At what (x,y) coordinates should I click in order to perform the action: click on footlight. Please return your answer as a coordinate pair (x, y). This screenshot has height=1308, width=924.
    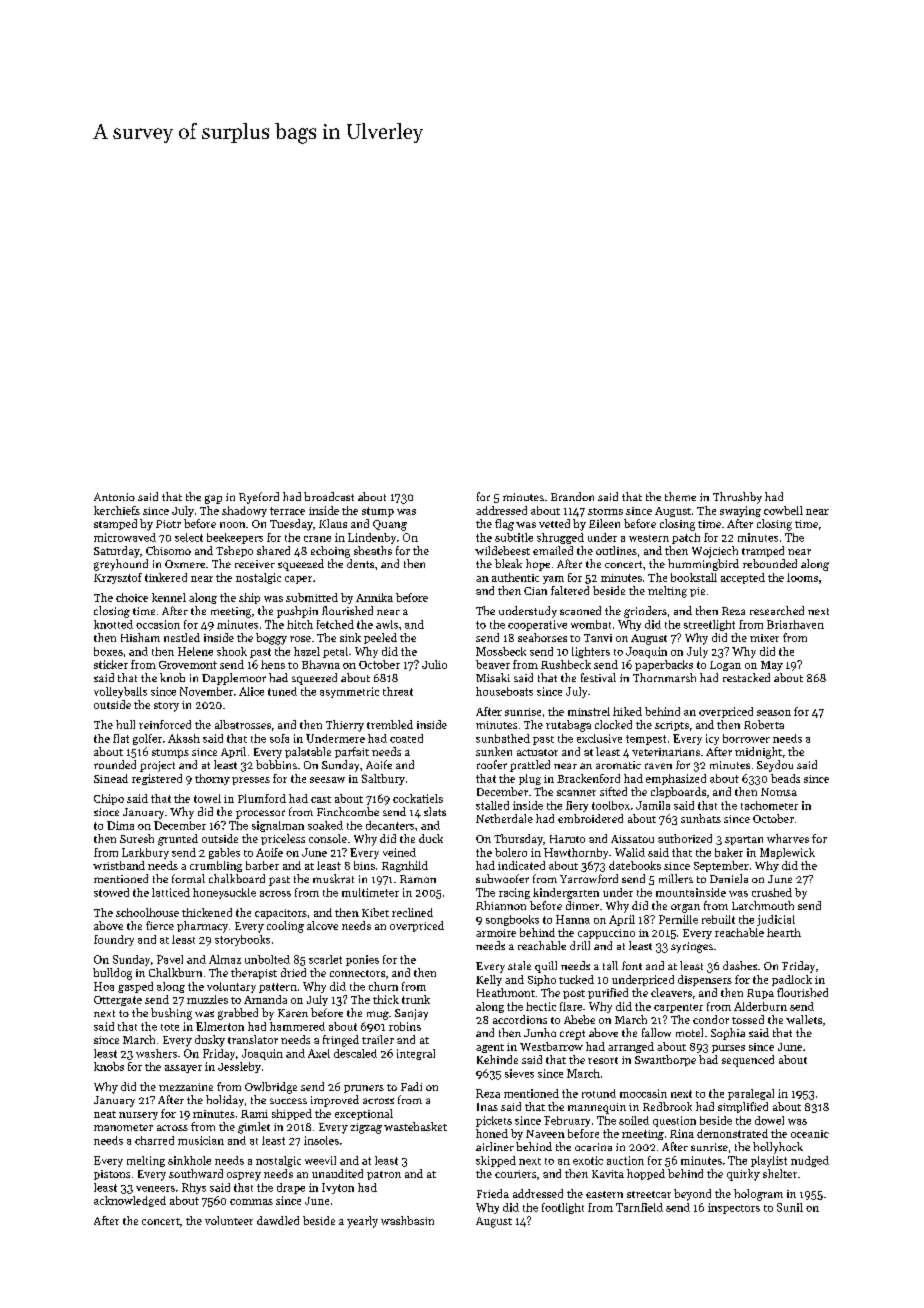
    Looking at the image, I should click on (563, 1208).
